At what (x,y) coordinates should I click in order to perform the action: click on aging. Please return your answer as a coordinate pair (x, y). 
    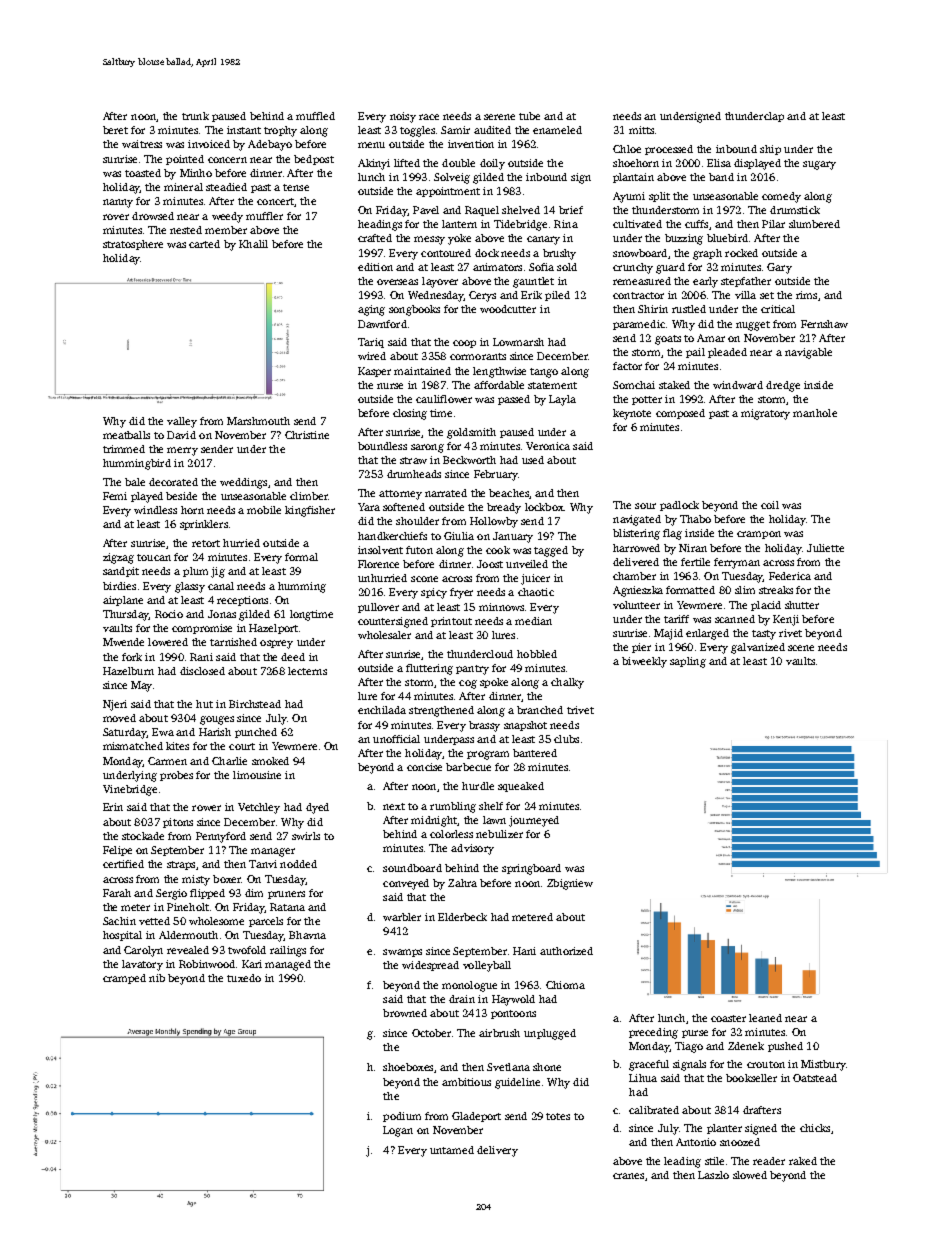
    Looking at the image, I should click on (371, 310).
